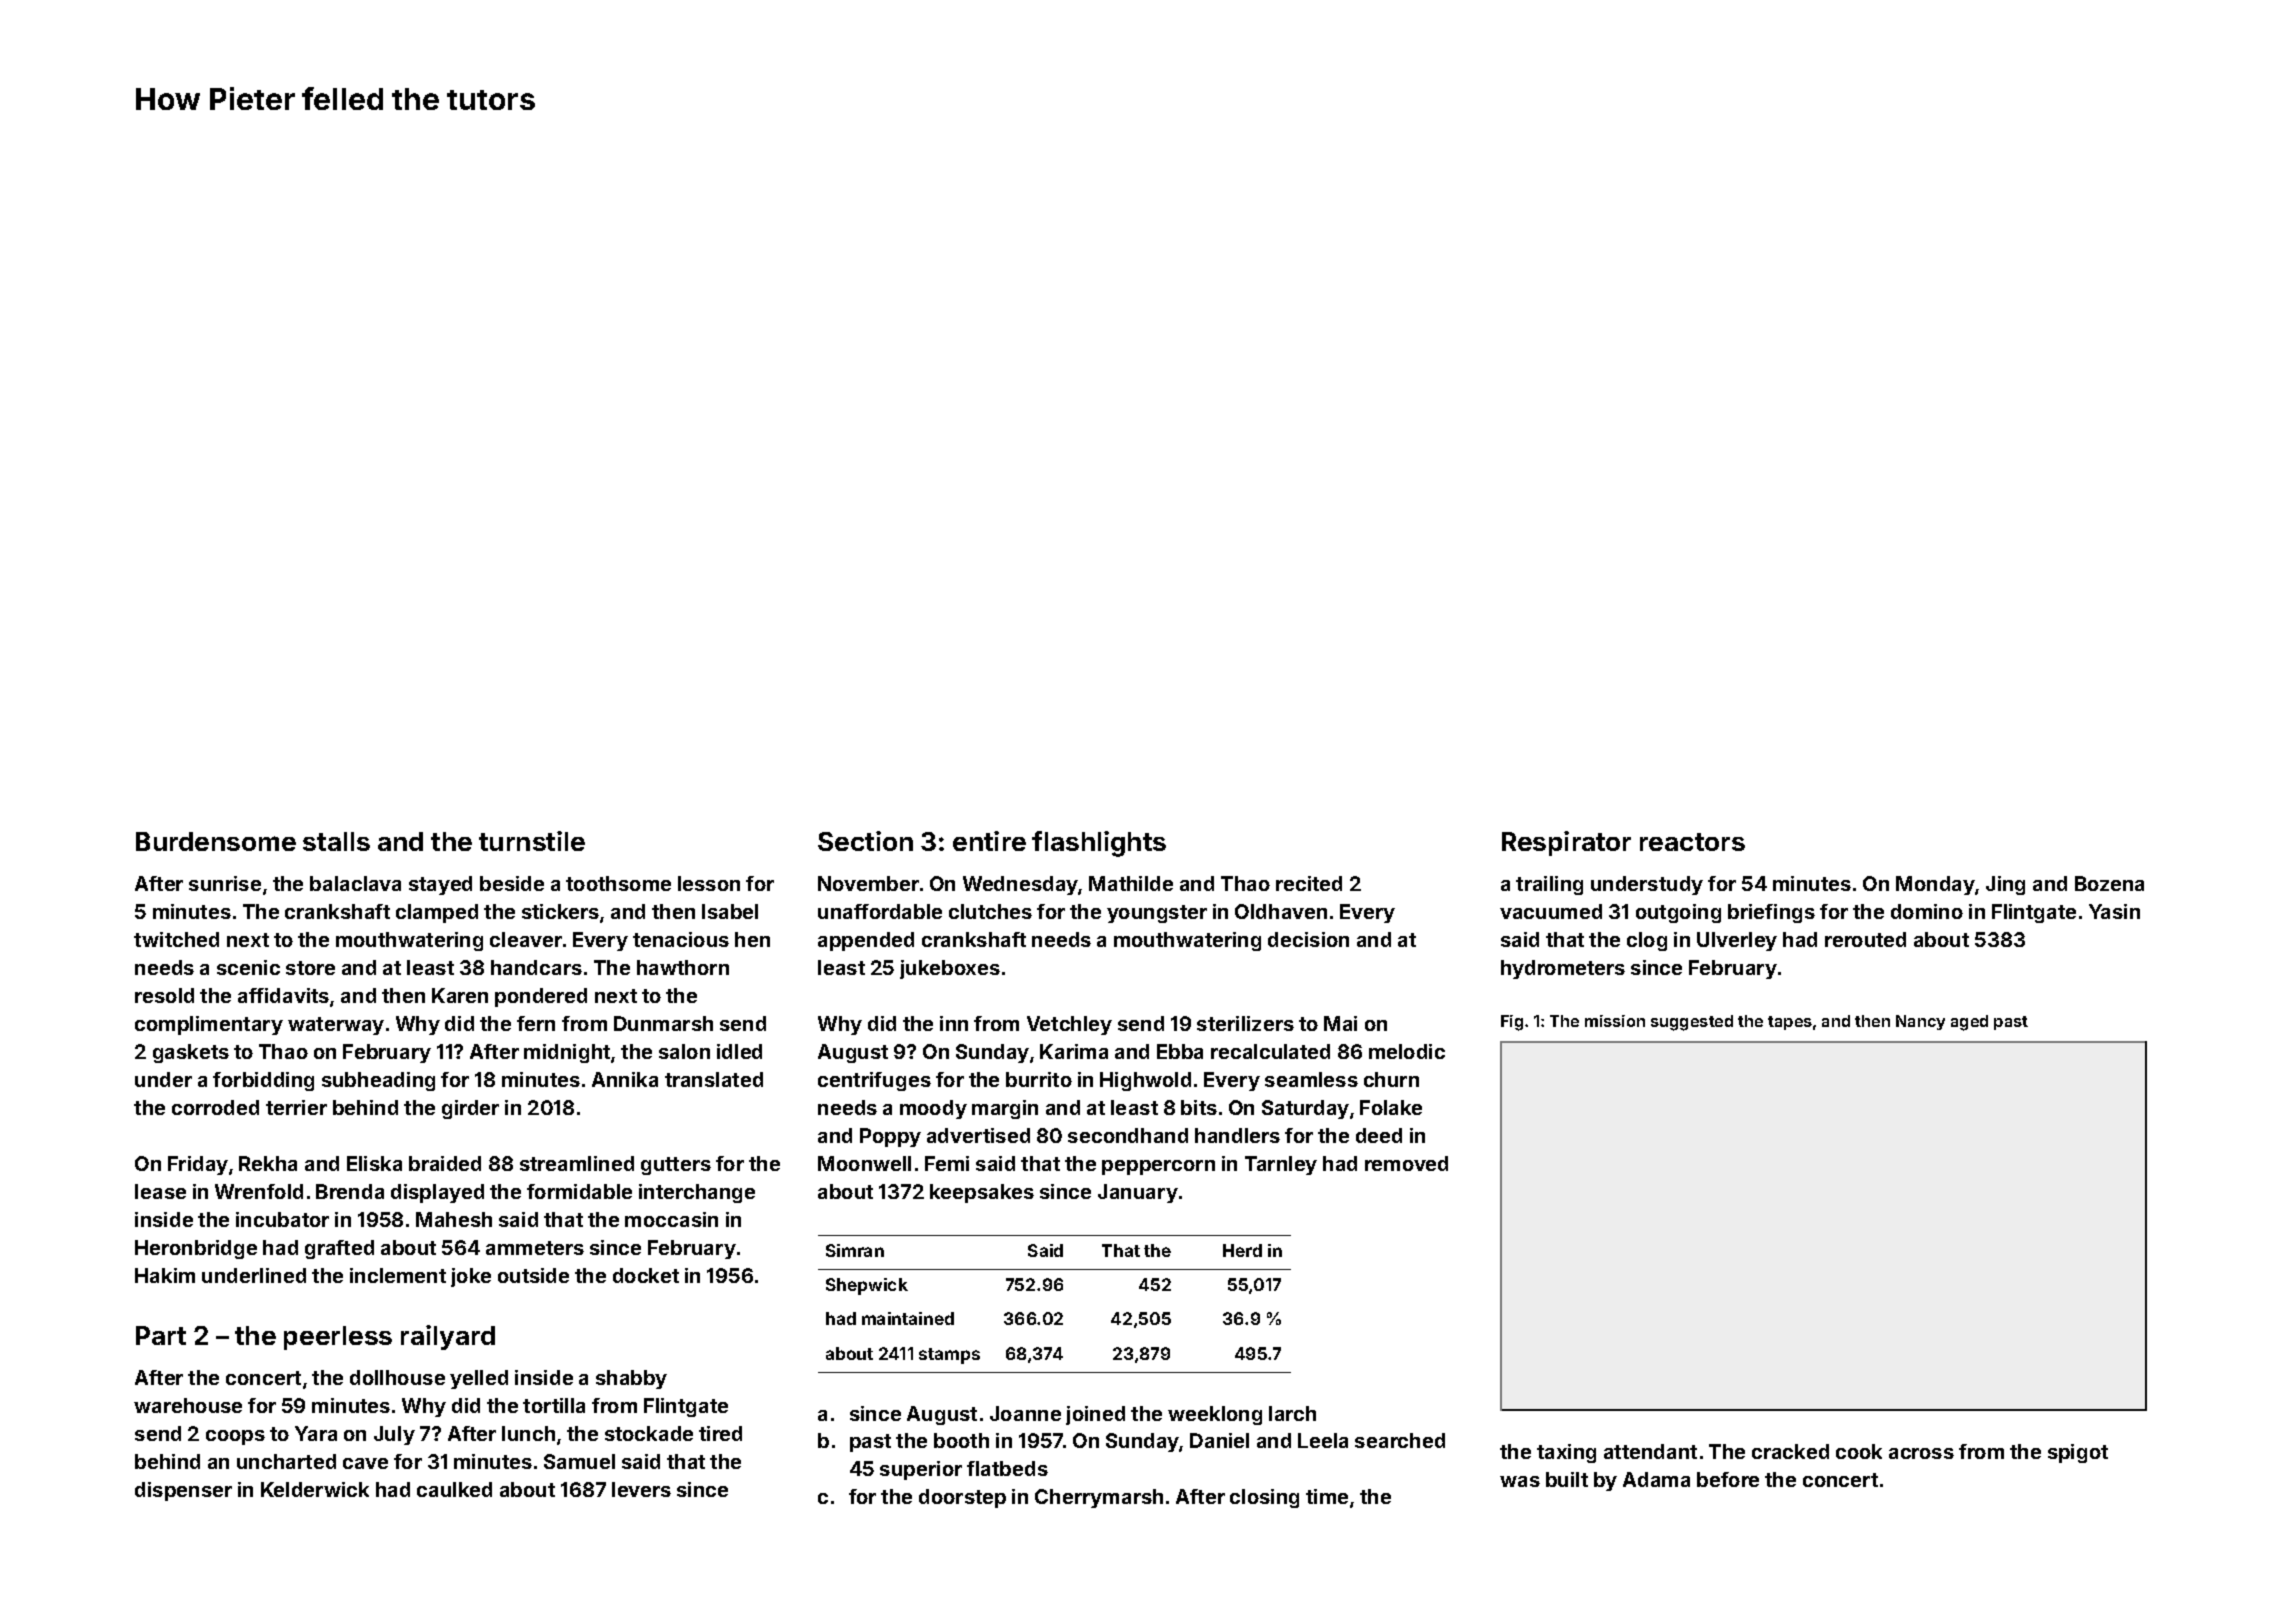 This document has height=1614, width=2282. I want to click on Yasin, so click(2114, 911).
